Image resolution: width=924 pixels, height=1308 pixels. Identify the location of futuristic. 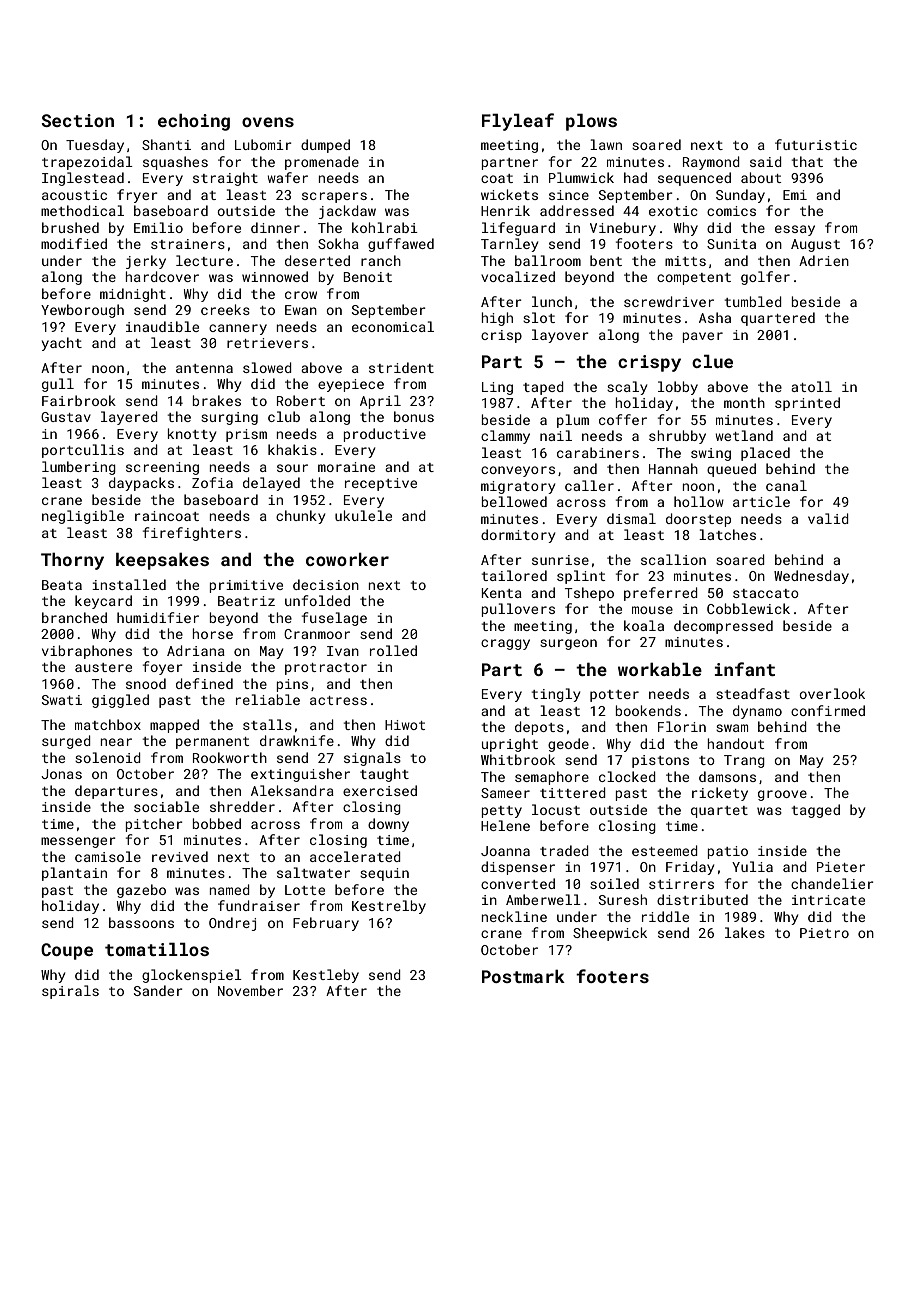
(816, 144).
